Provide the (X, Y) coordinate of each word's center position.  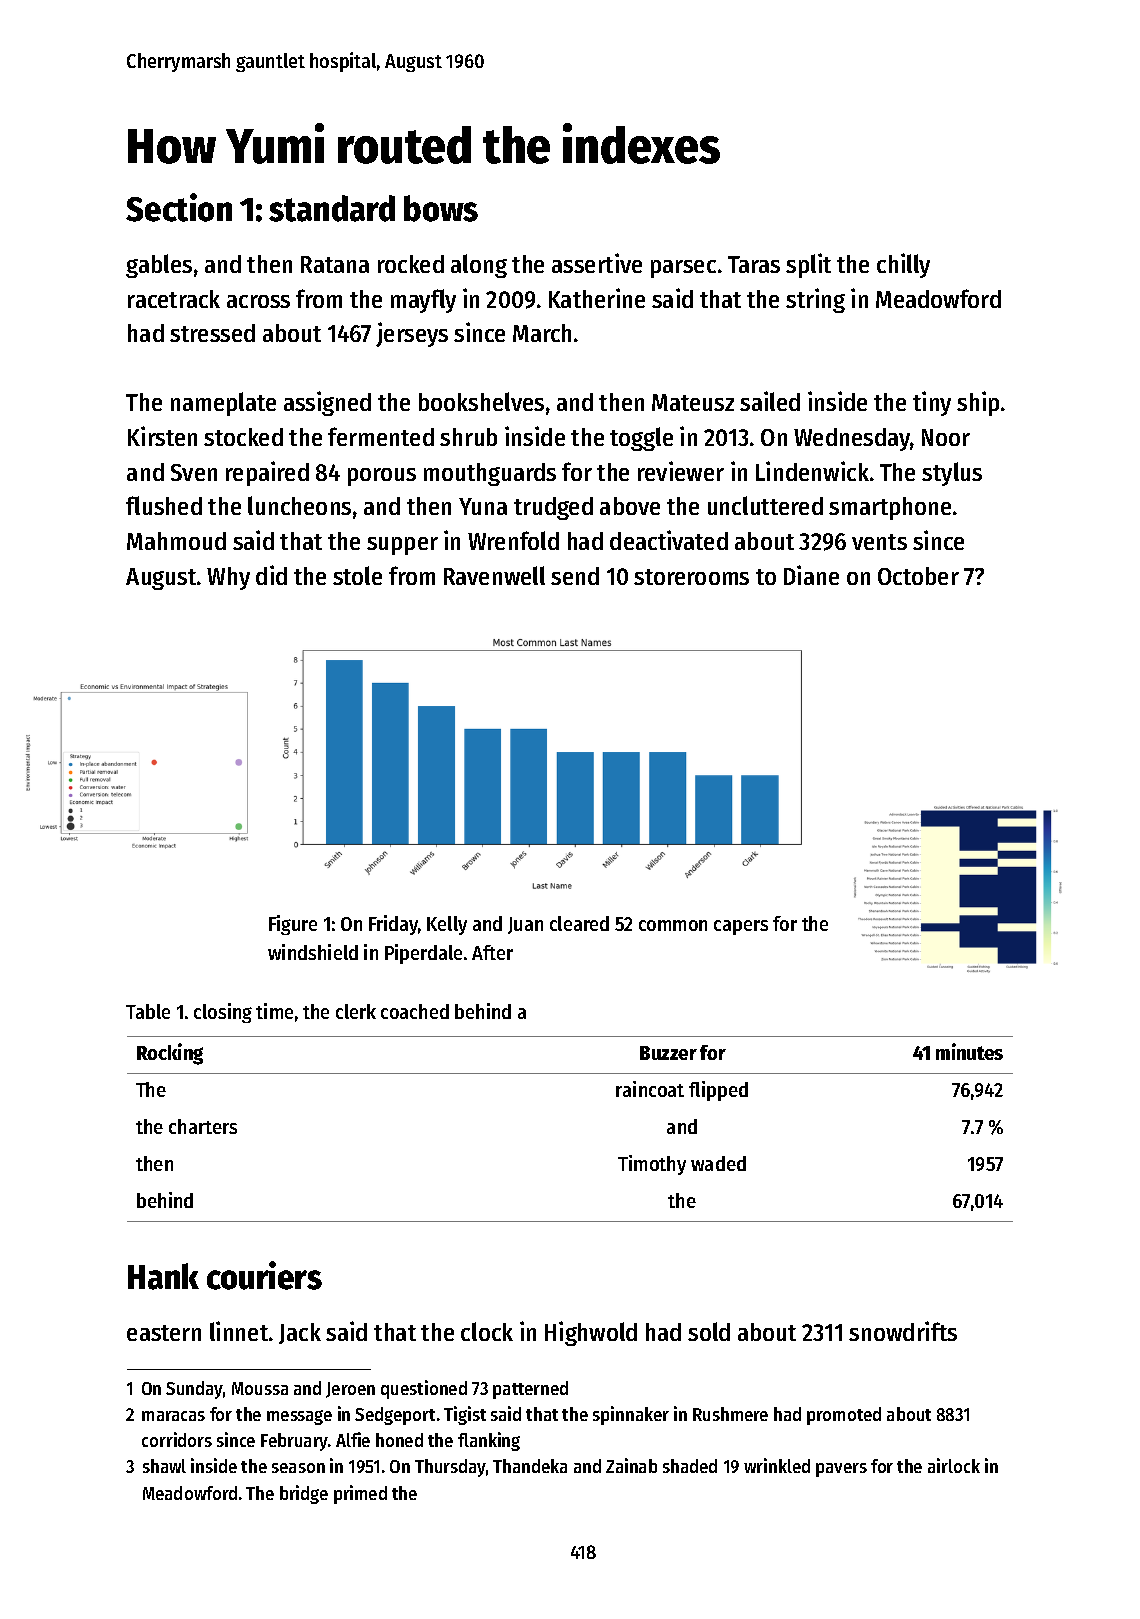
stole (357, 575)
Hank (163, 1276)
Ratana (335, 264)
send (575, 576)
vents (879, 542)
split (808, 265)
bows (441, 208)
